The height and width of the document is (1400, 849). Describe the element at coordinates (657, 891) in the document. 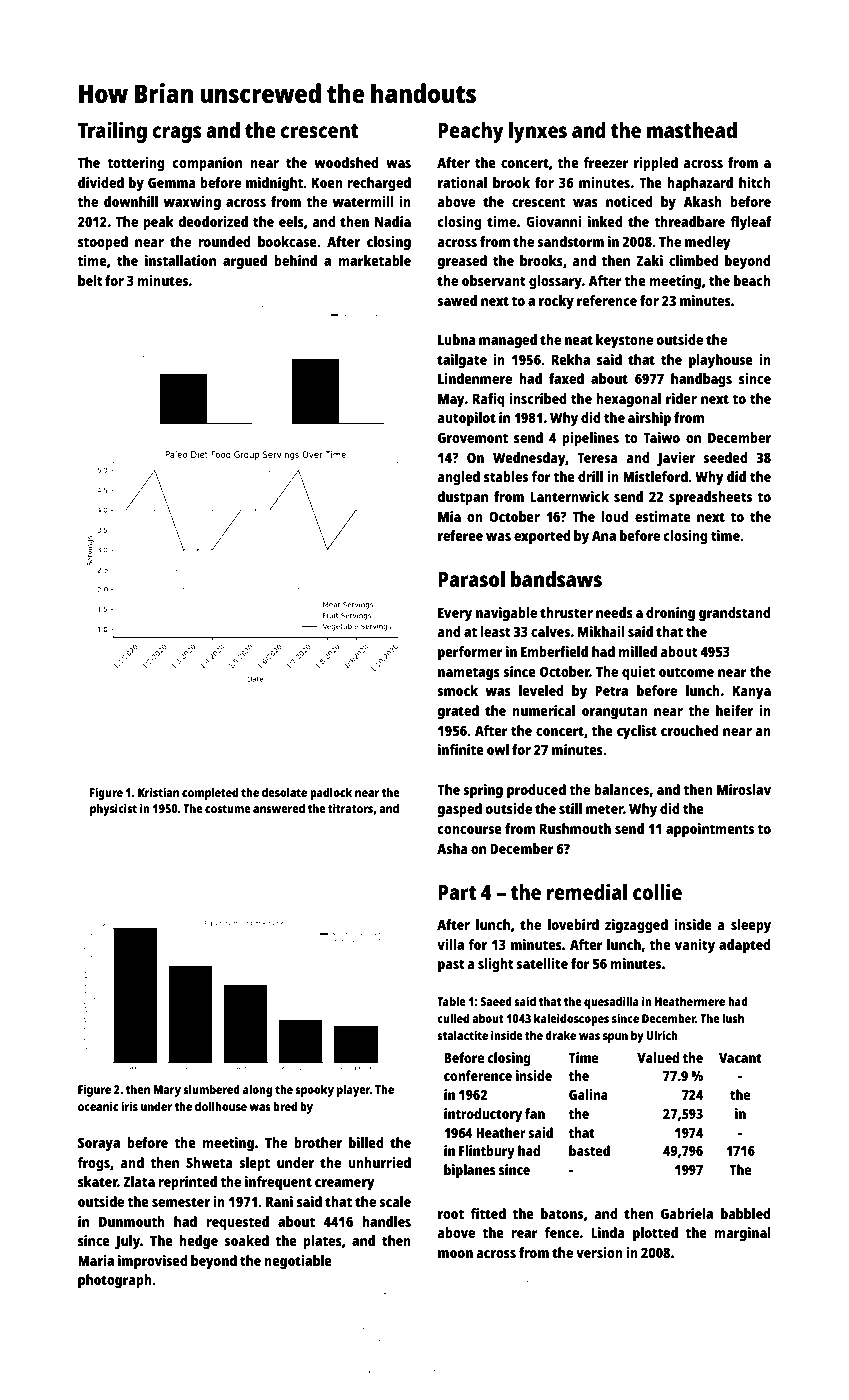

I see `collie` at that location.
